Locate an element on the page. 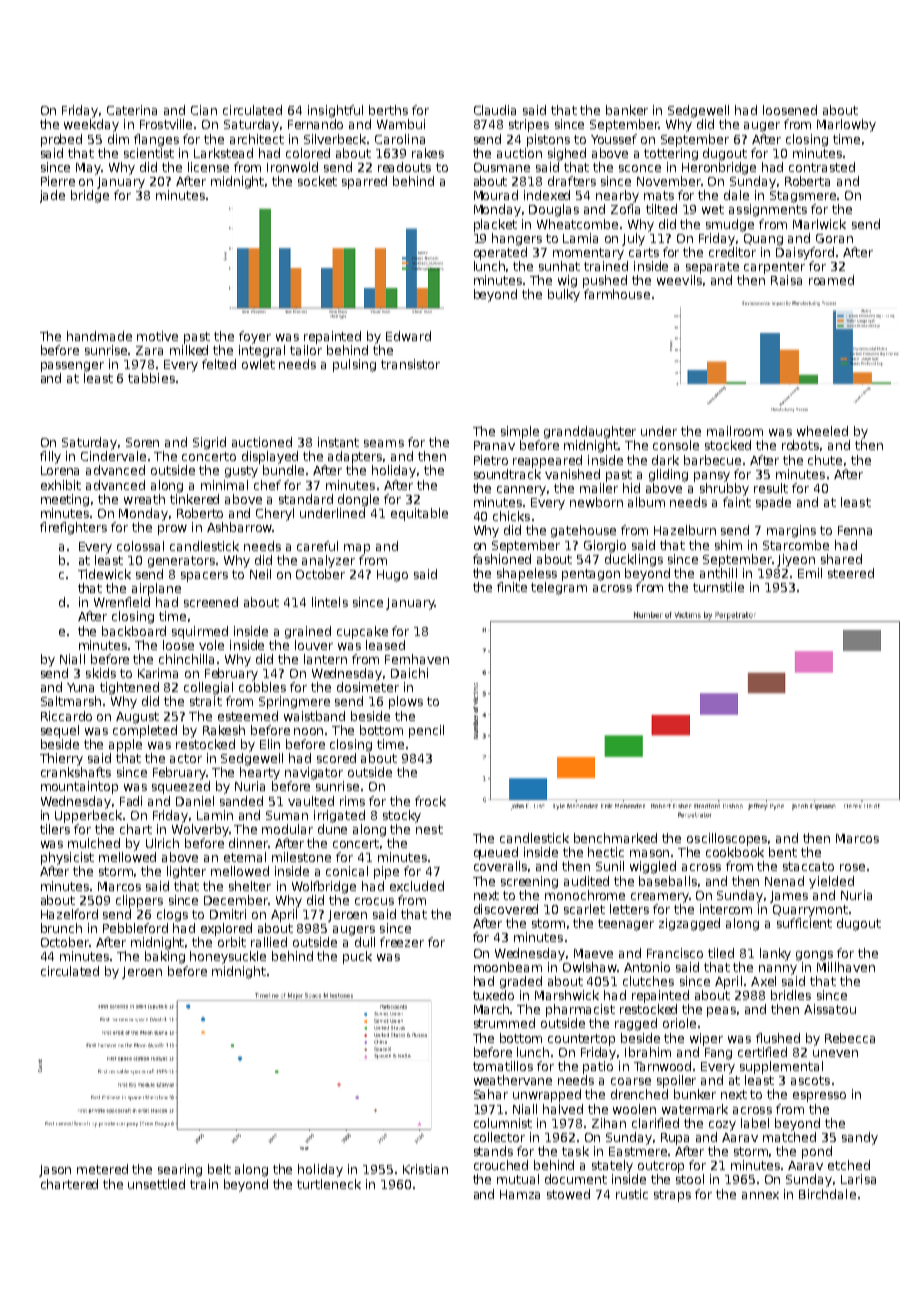 The height and width of the document is (1308, 924). Sahar is located at coordinates (491, 1094).
